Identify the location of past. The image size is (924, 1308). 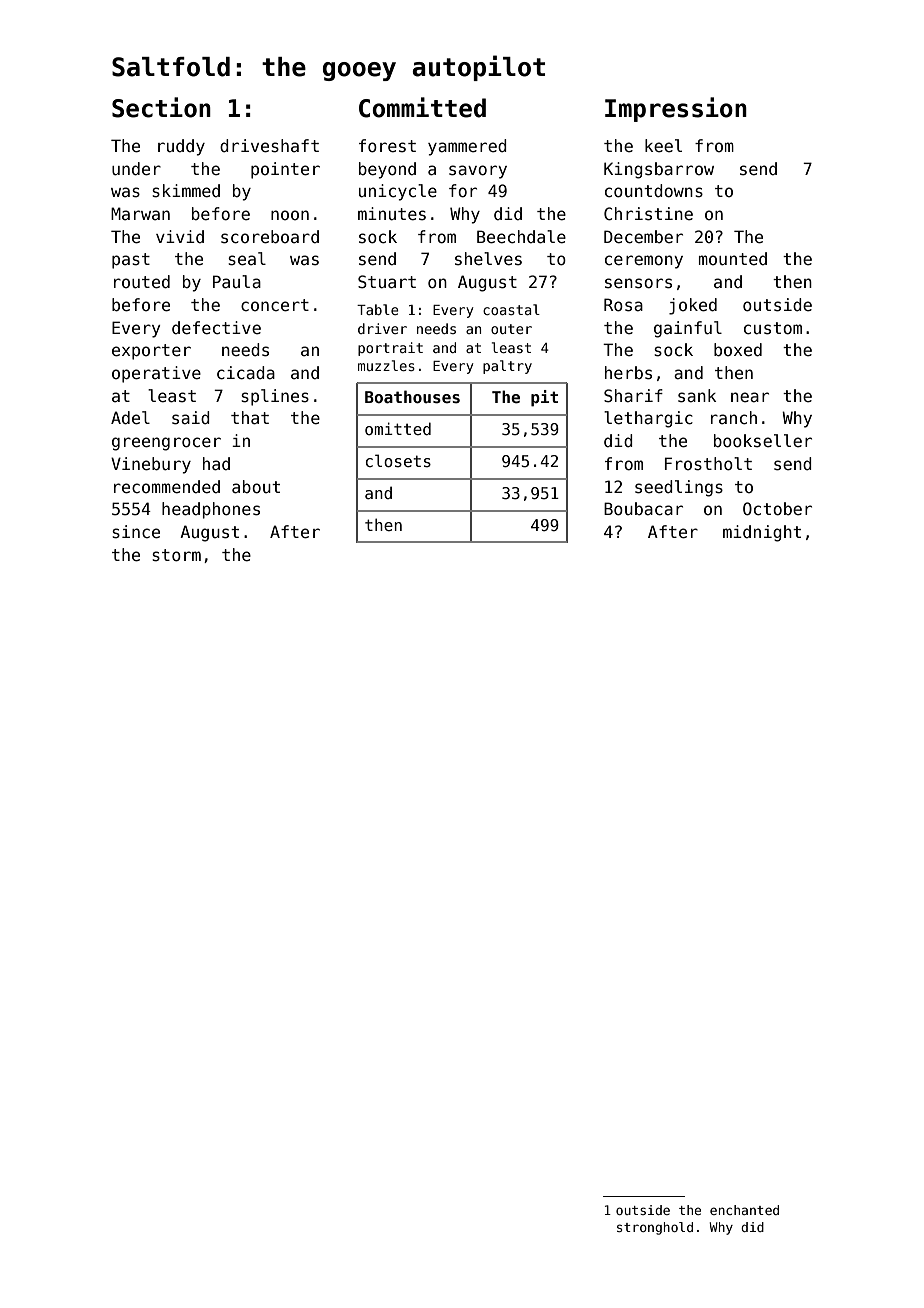
(131, 261).
